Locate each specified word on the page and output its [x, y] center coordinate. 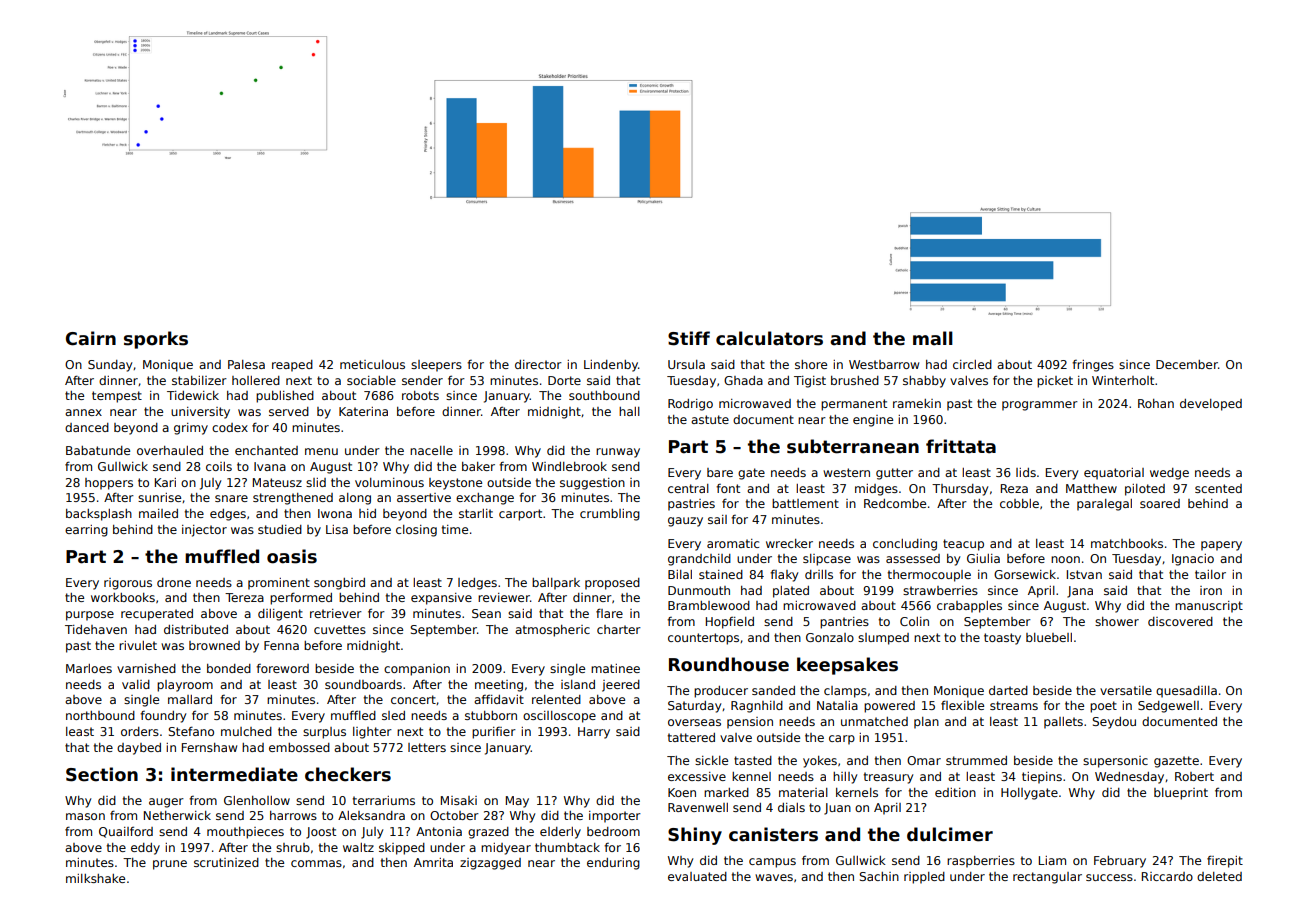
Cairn [91, 338]
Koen [682, 792]
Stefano [191, 731]
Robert [1194, 776]
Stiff [689, 338]
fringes [1093, 366]
